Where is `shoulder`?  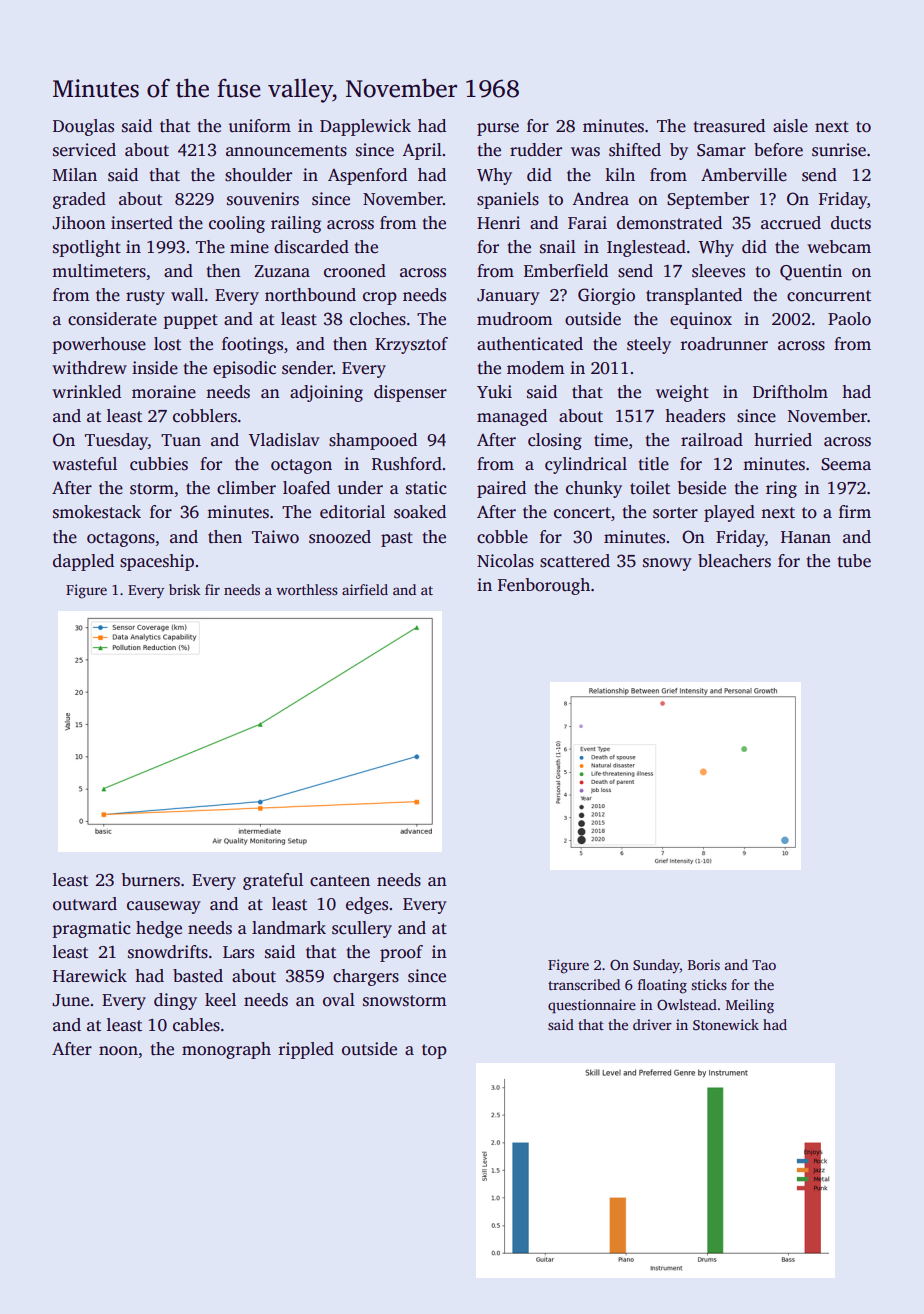 shoulder is located at coordinates (258, 175).
